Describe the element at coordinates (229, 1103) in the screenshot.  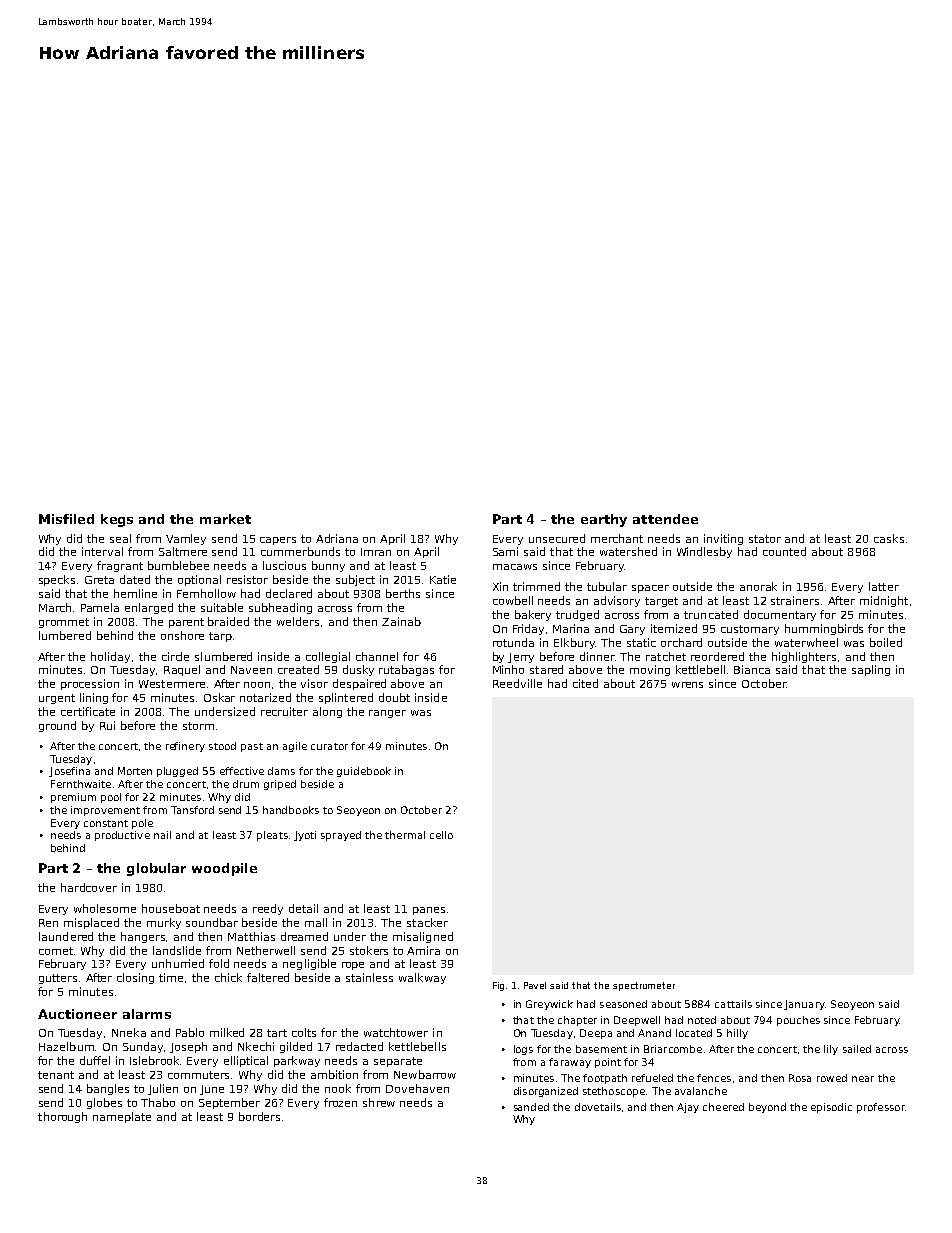
I see `September` at that location.
